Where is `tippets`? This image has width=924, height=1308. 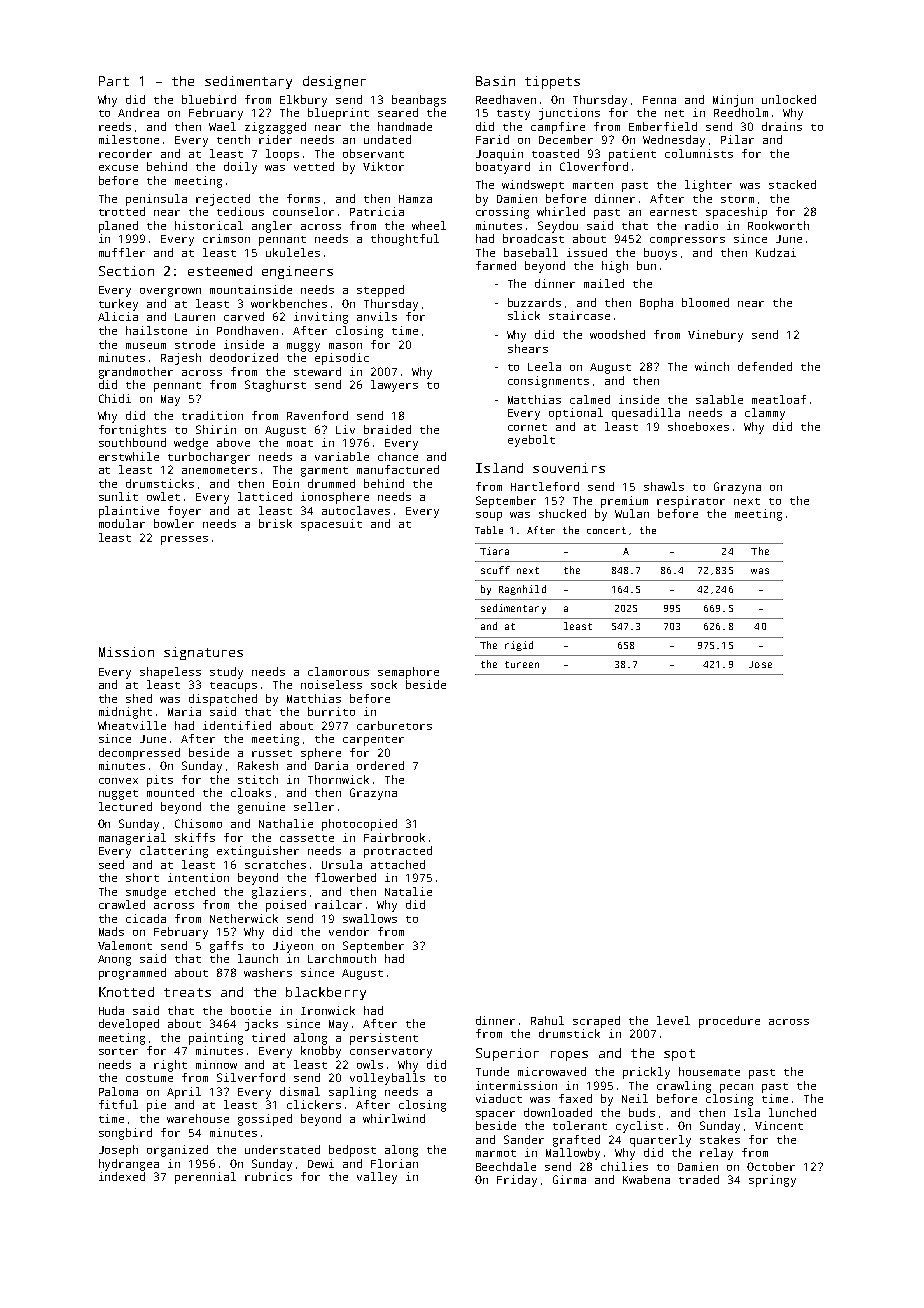
tippets is located at coordinates (552, 82).
